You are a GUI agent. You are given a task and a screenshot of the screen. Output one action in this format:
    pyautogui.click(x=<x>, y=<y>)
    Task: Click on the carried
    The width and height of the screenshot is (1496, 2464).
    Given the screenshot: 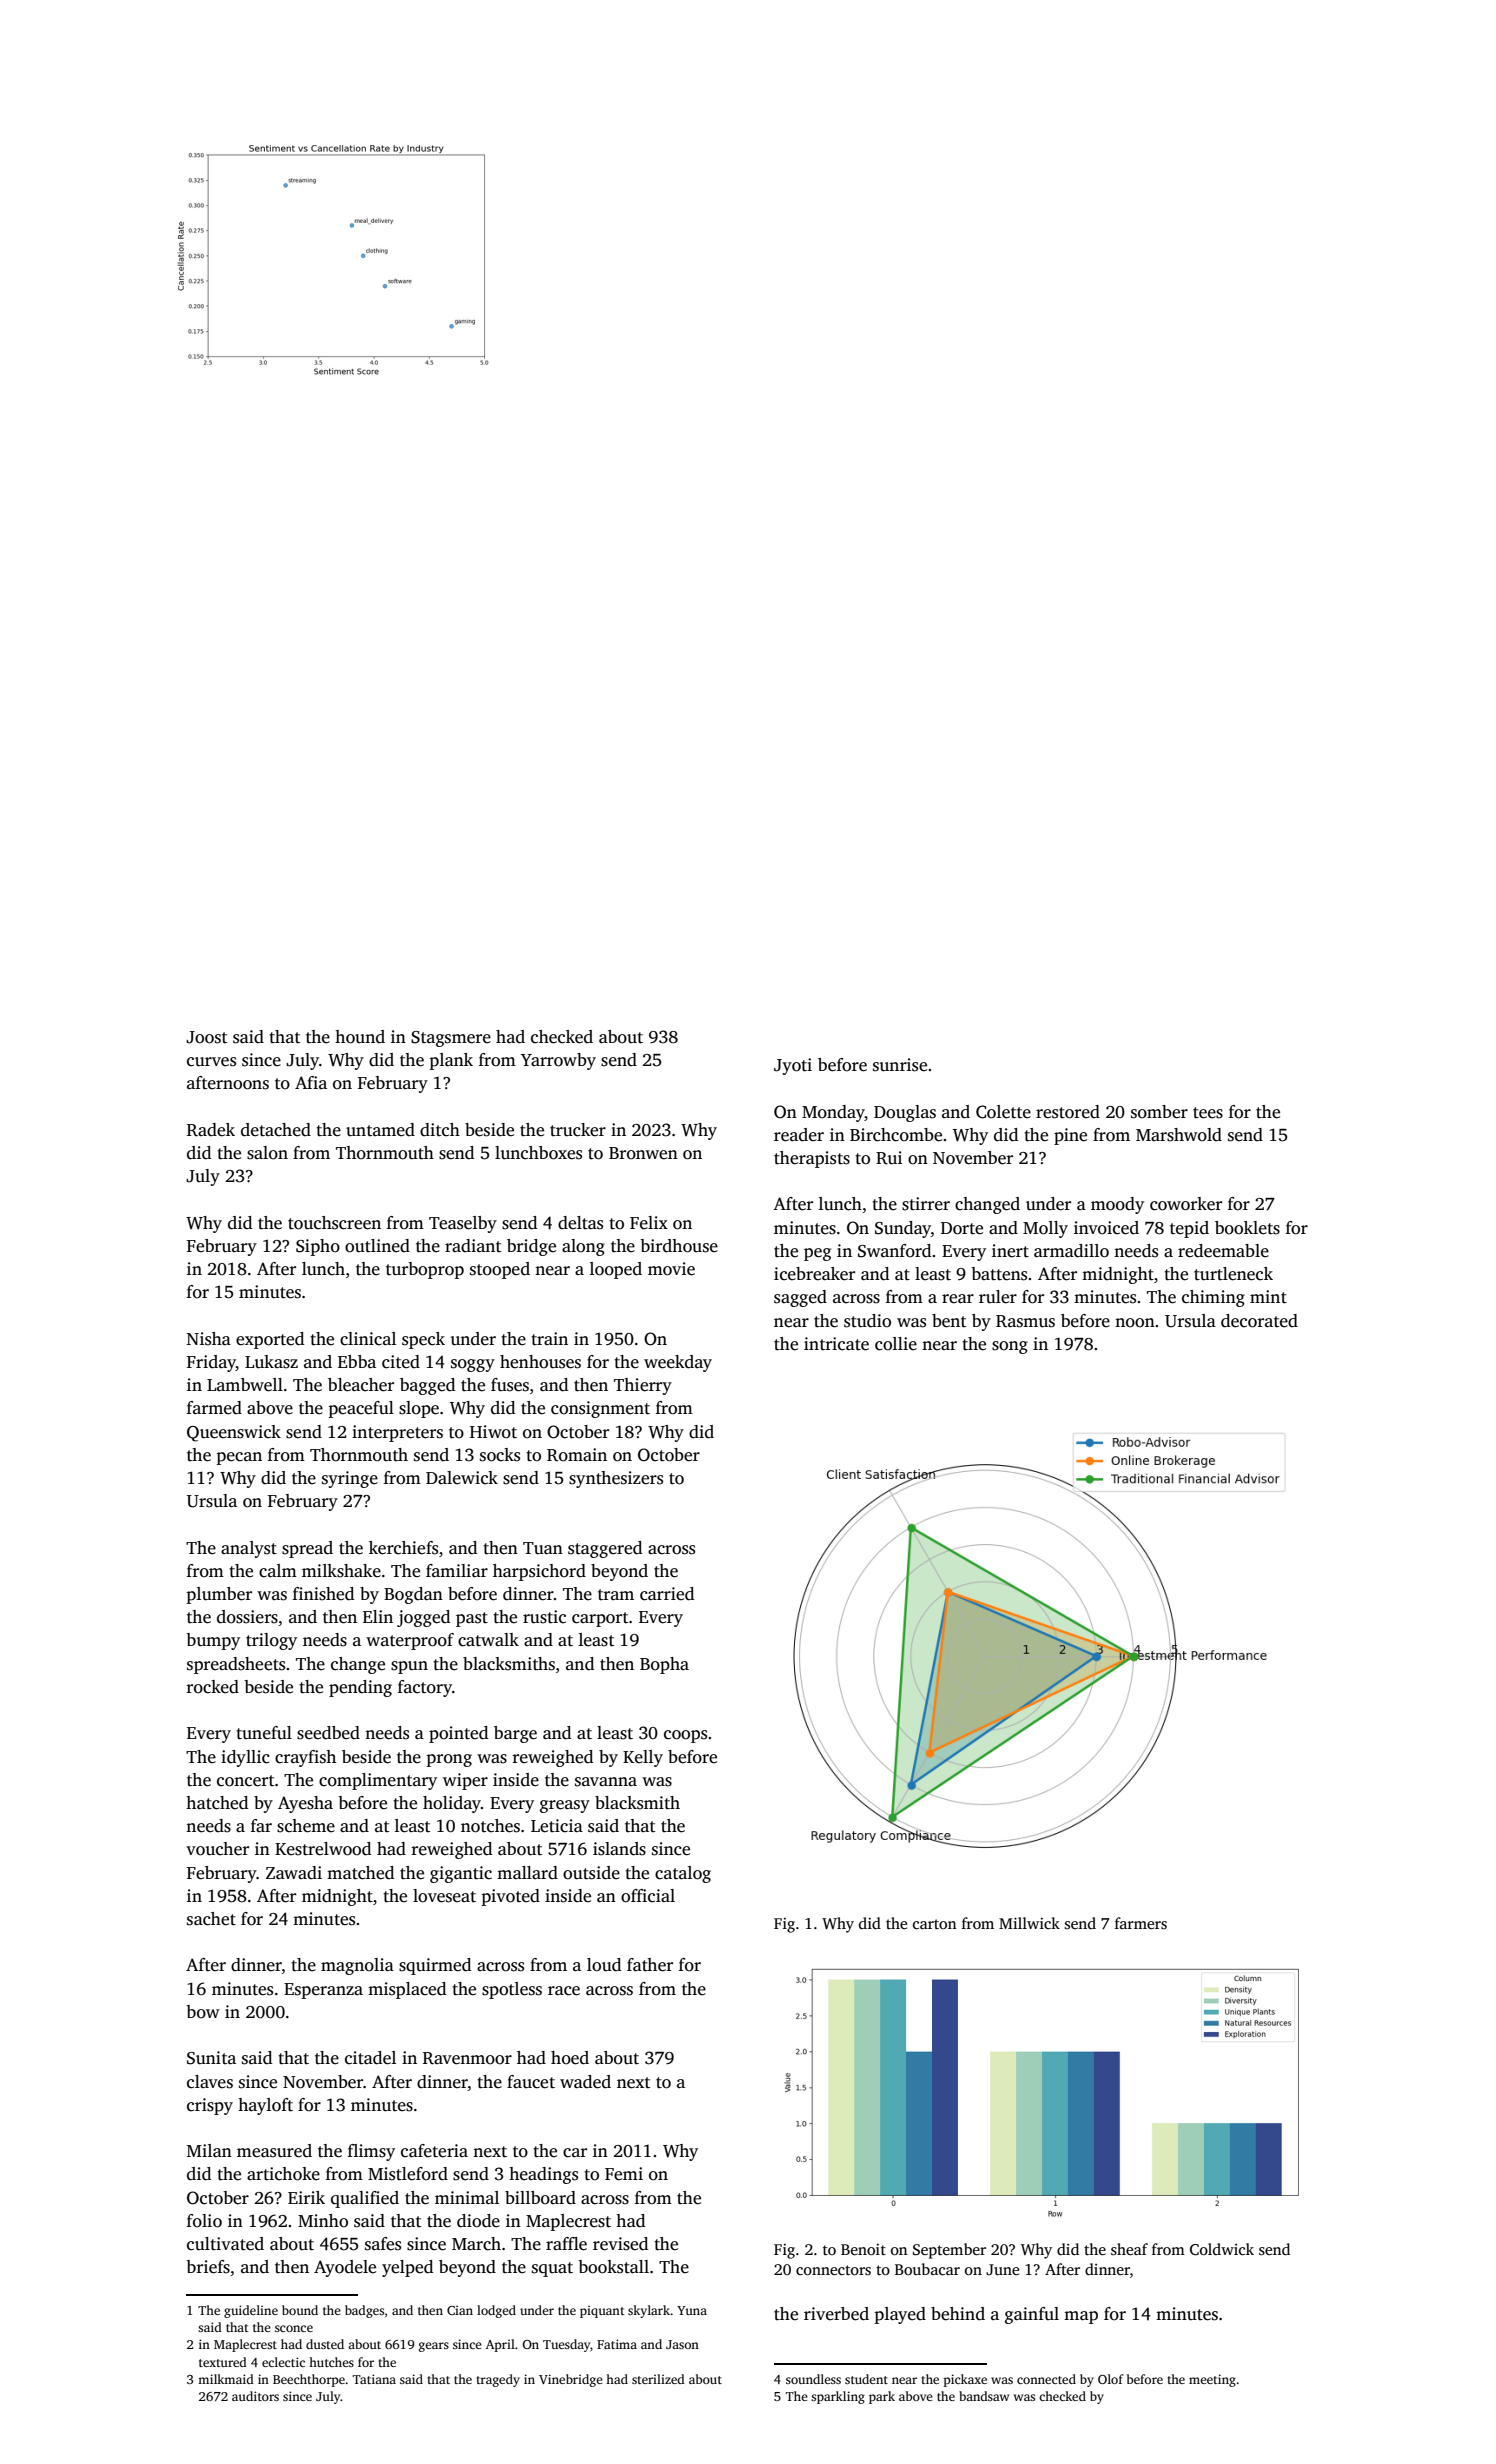 What is the action you would take?
    pyautogui.click(x=667, y=1594)
